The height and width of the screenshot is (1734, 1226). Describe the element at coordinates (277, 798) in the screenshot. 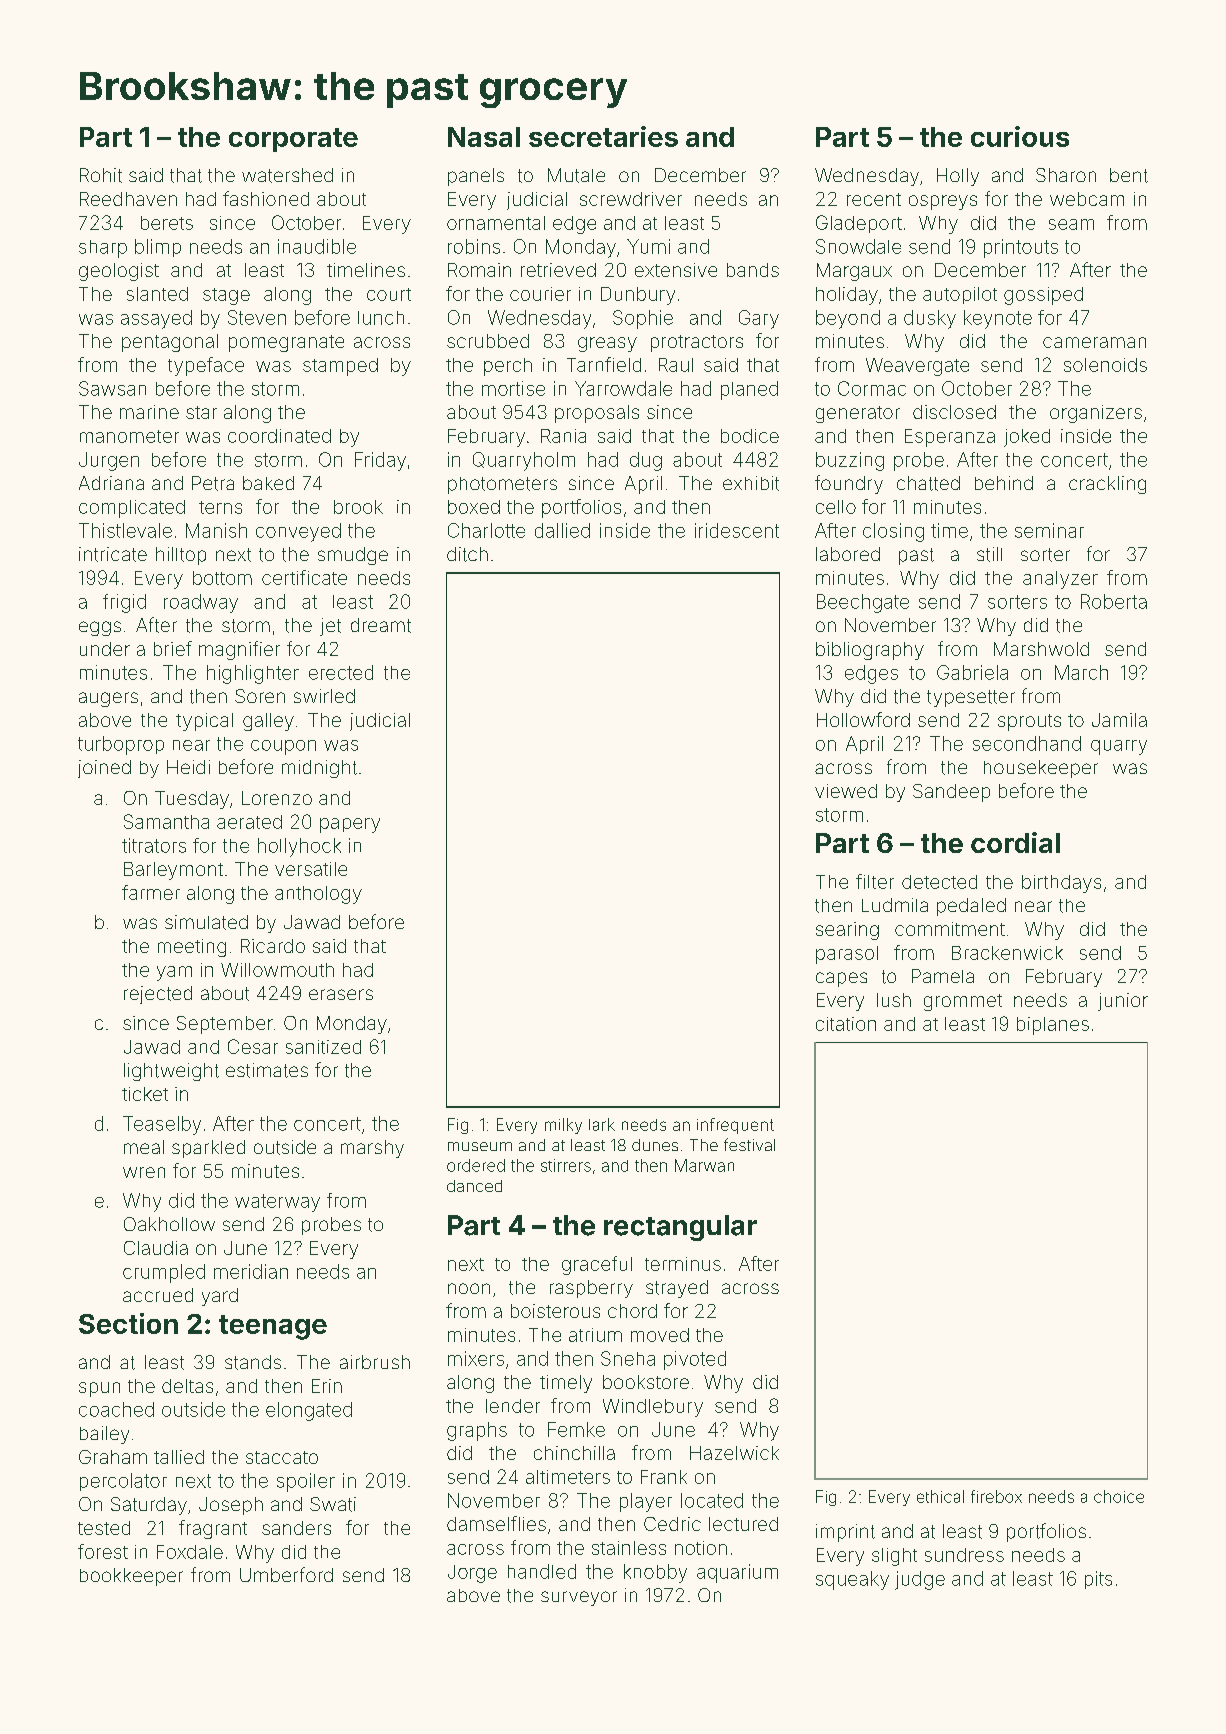

I see `Lorenzo` at that location.
